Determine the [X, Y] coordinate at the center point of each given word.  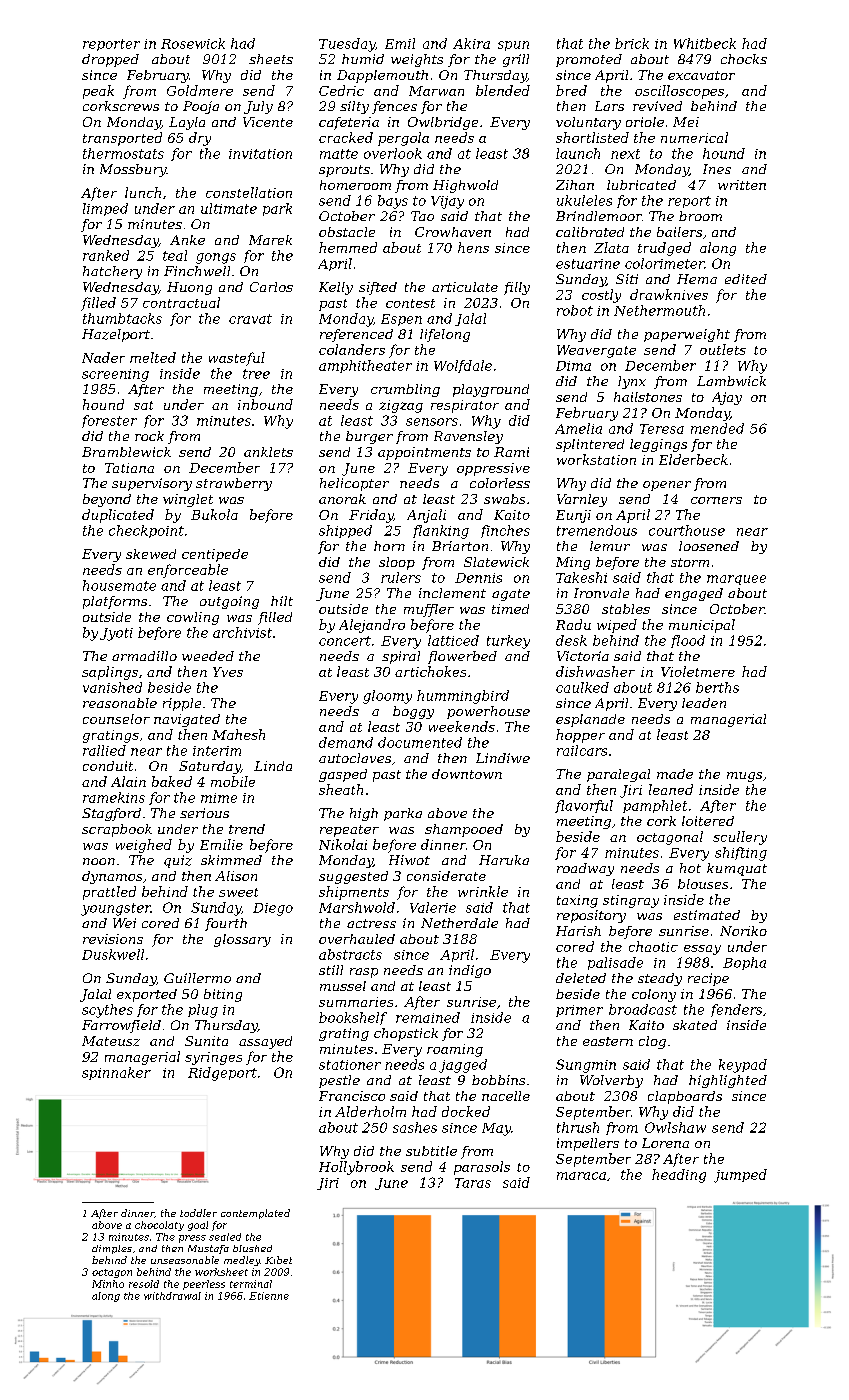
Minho [108, 1284]
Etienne [269, 1296]
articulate [465, 287]
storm [690, 562]
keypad [743, 1066]
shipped [345, 531]
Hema [697, 279]
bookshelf [353, 1018]
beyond [107, 500]
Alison [236, 876]
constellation [249, 192]
